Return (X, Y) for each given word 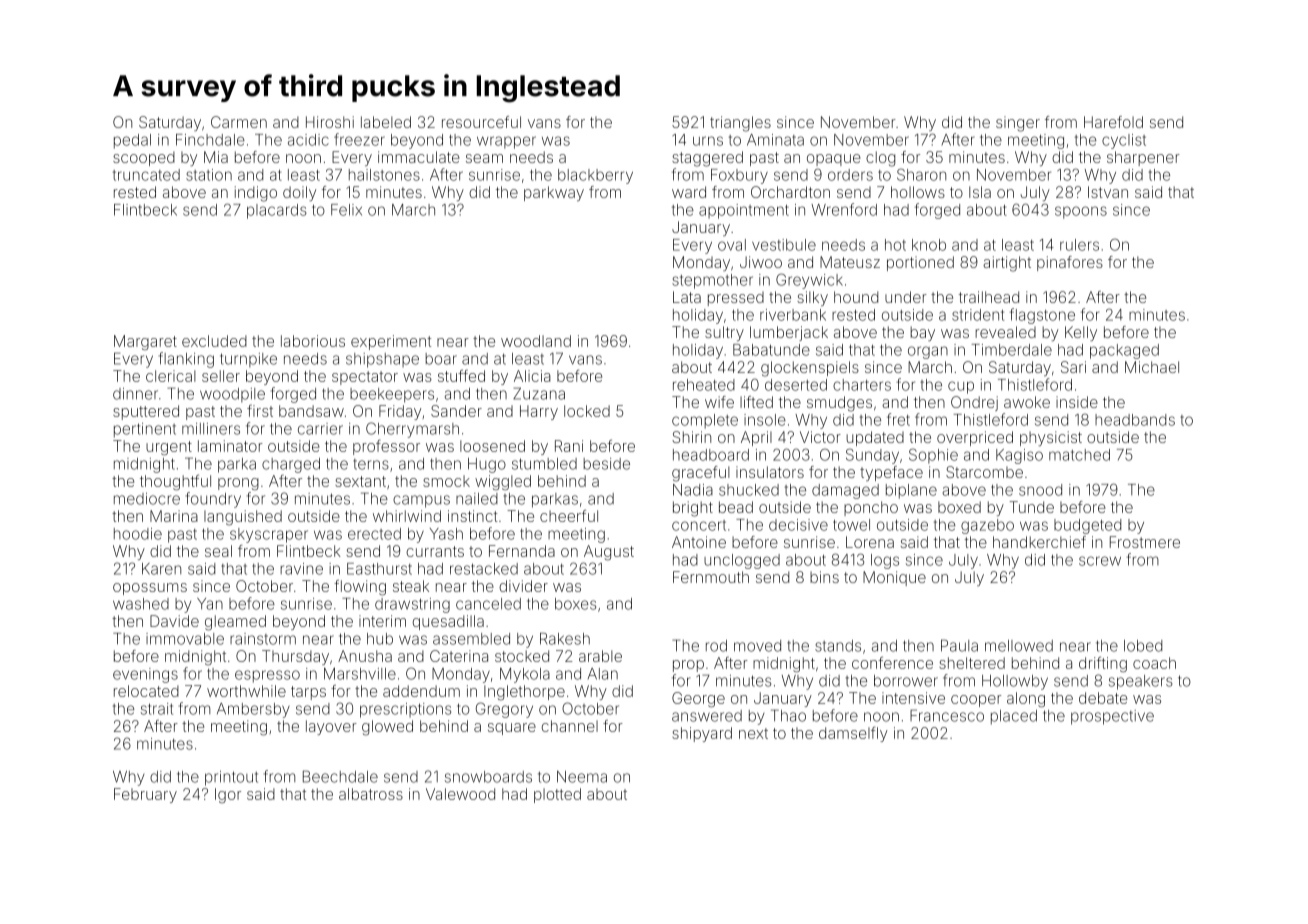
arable (600, 656)
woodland (536, 341)
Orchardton (790, 192)
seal (218, 551)
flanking (186, 360)
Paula (959, 645)
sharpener (1143, 158)
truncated (146, 175)
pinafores (1070, 263)
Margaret (145, 342)
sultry (724, 333)
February (145, 795)
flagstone (1042, 316)
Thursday (295, 657)
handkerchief (1039, 542)
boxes (575, 604)
